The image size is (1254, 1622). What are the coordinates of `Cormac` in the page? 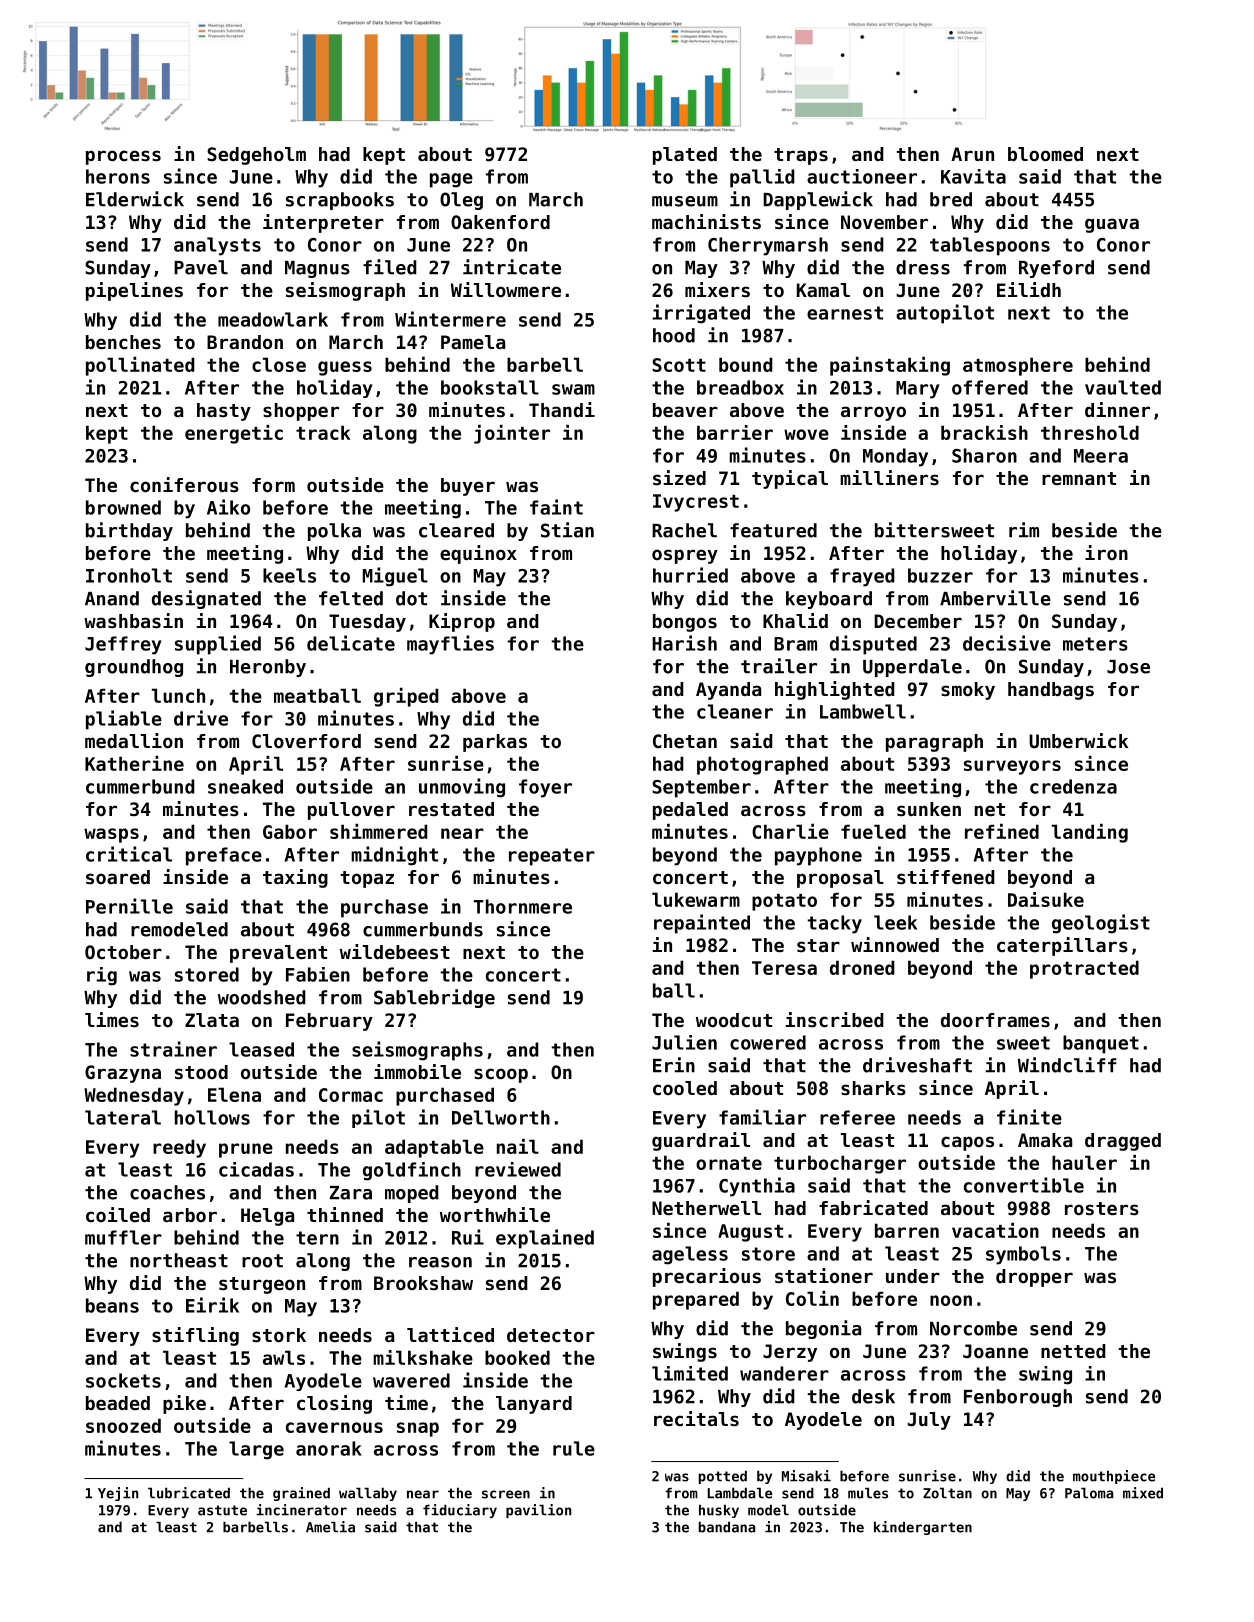 It's located at (351, 1095).
